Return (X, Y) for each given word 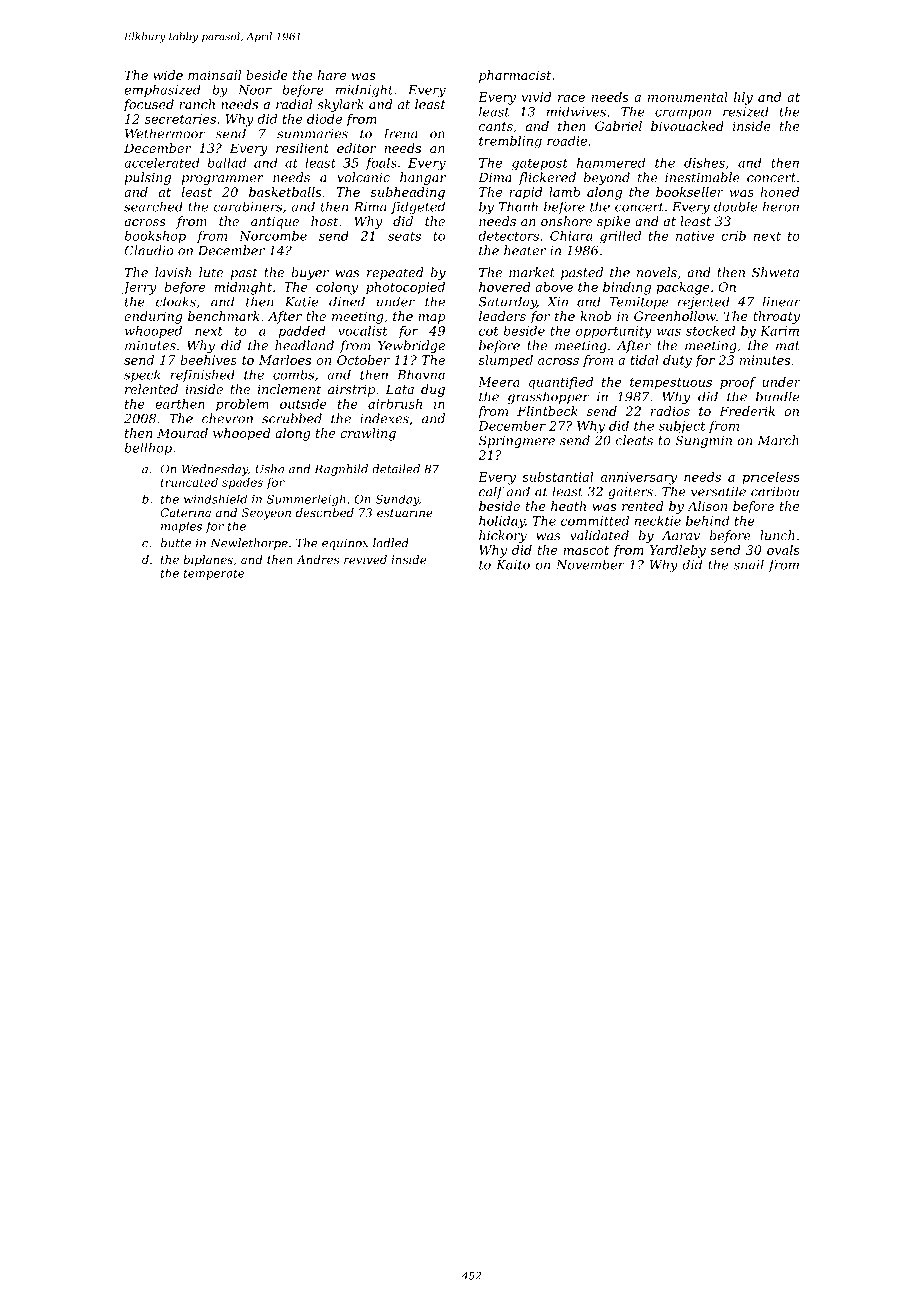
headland (304, 345)
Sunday (397, 500)
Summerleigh (306, 500)
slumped (505, 361)
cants (496, 126)
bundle (778, 396)
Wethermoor (165, 133)
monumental (688, 97)
